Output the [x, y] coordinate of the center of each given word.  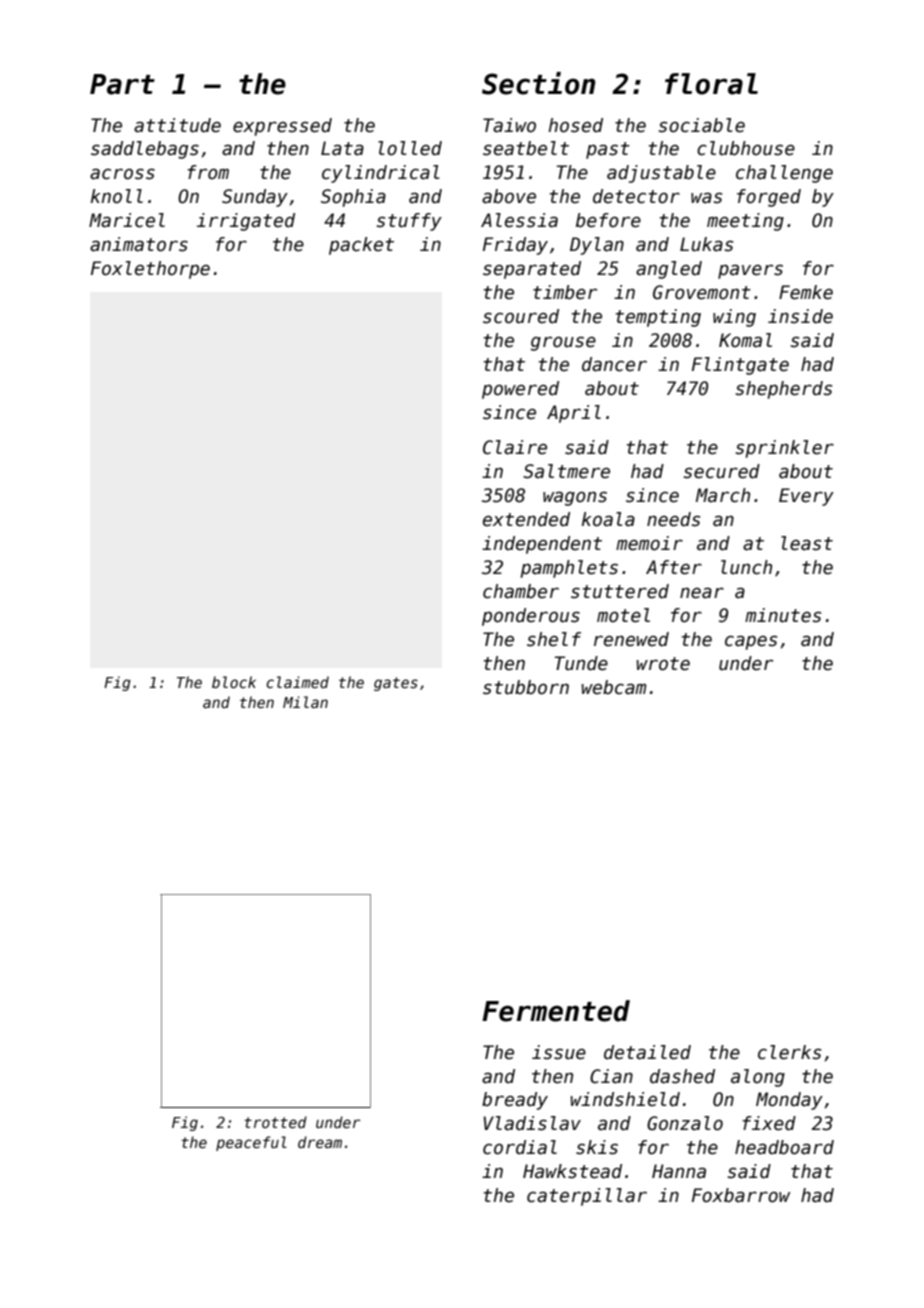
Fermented [556, 1011]
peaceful [251, 1143]
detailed [647, 1052]
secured [721, 471]
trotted [275, 1122]
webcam [613, 687]
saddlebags [145, 150]
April [574, 414]
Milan [305, 702]
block [234, 682]
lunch [746, 567]
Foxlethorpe [150, 270]
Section [539, 83]
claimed [297, 682]
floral [711, 84]
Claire [515, 447]
